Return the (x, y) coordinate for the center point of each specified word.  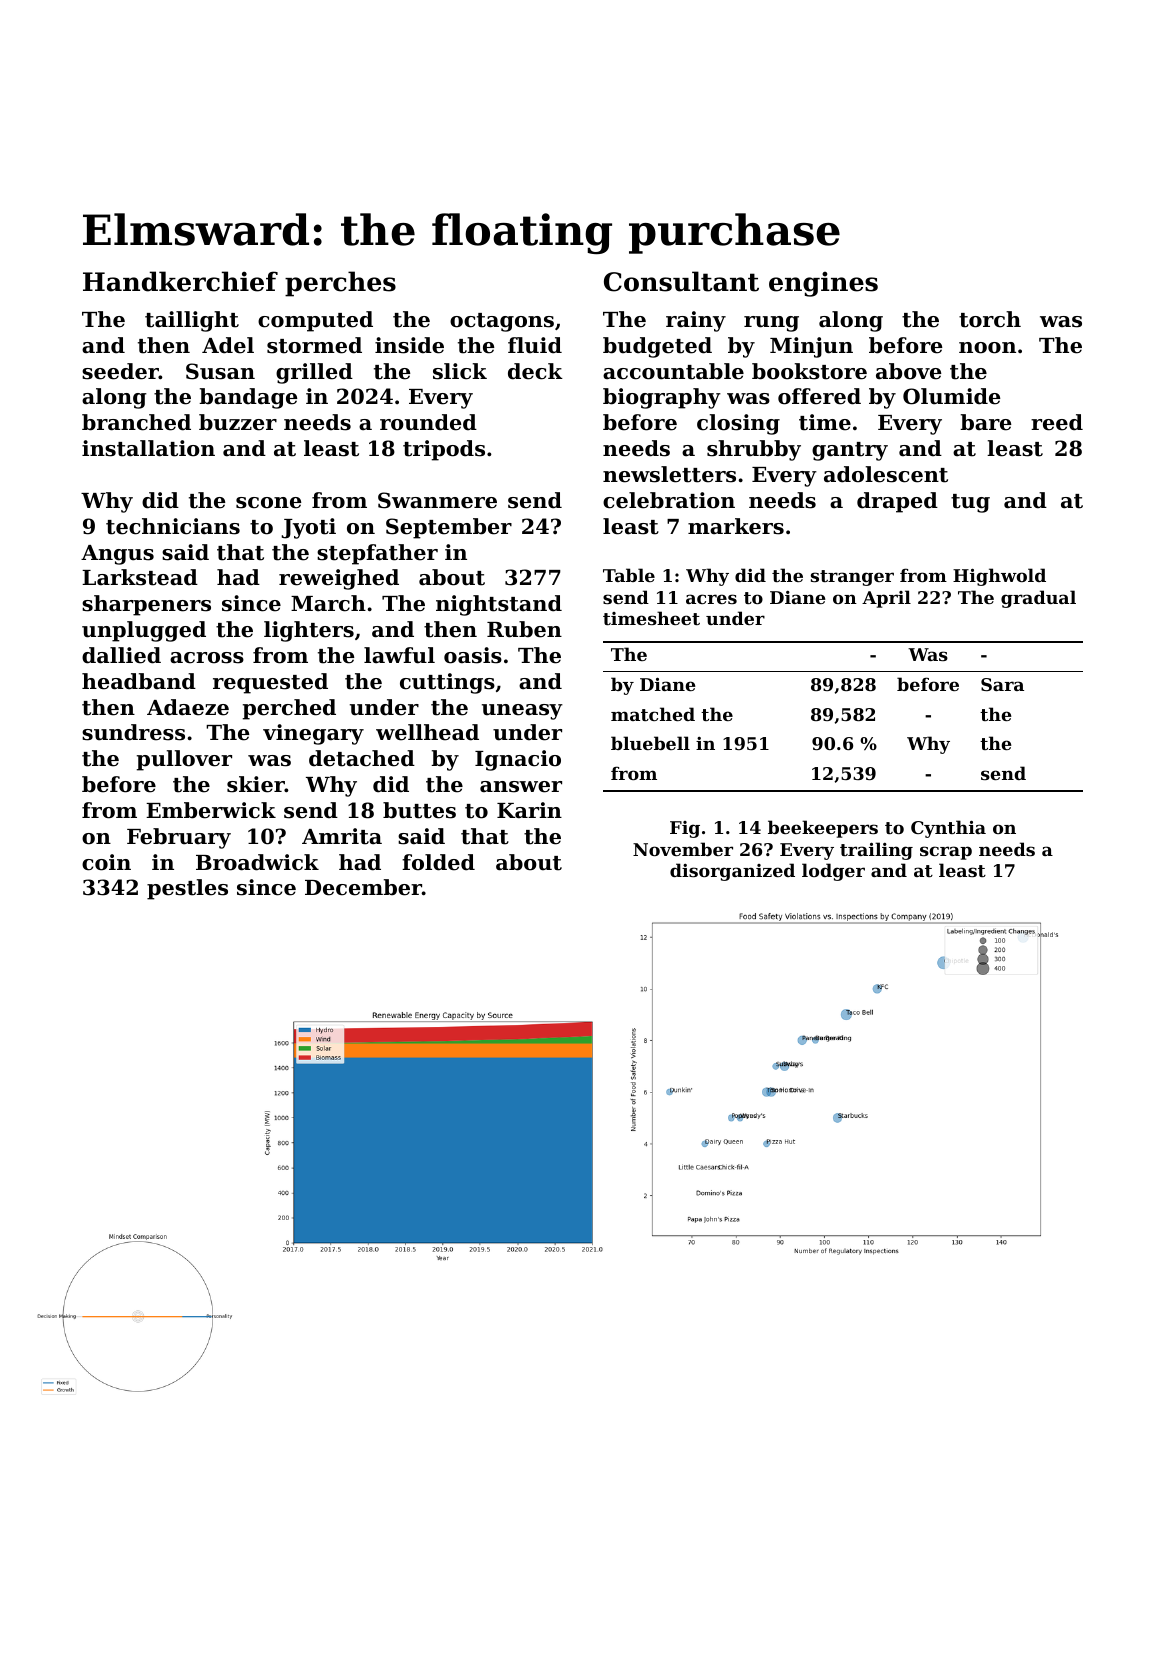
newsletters (669, 474)
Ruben (524, 629)
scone (268, 503)
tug (970, 503)
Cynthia (948, 829)
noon (987, 348)
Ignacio (518, 760)
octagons (502, 322)
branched (136, 422)
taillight (192, 321)
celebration (669, 500)
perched (289, 709)
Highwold (999, 577)
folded (438, 862)
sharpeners (146, 605)
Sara (1002, 684)
